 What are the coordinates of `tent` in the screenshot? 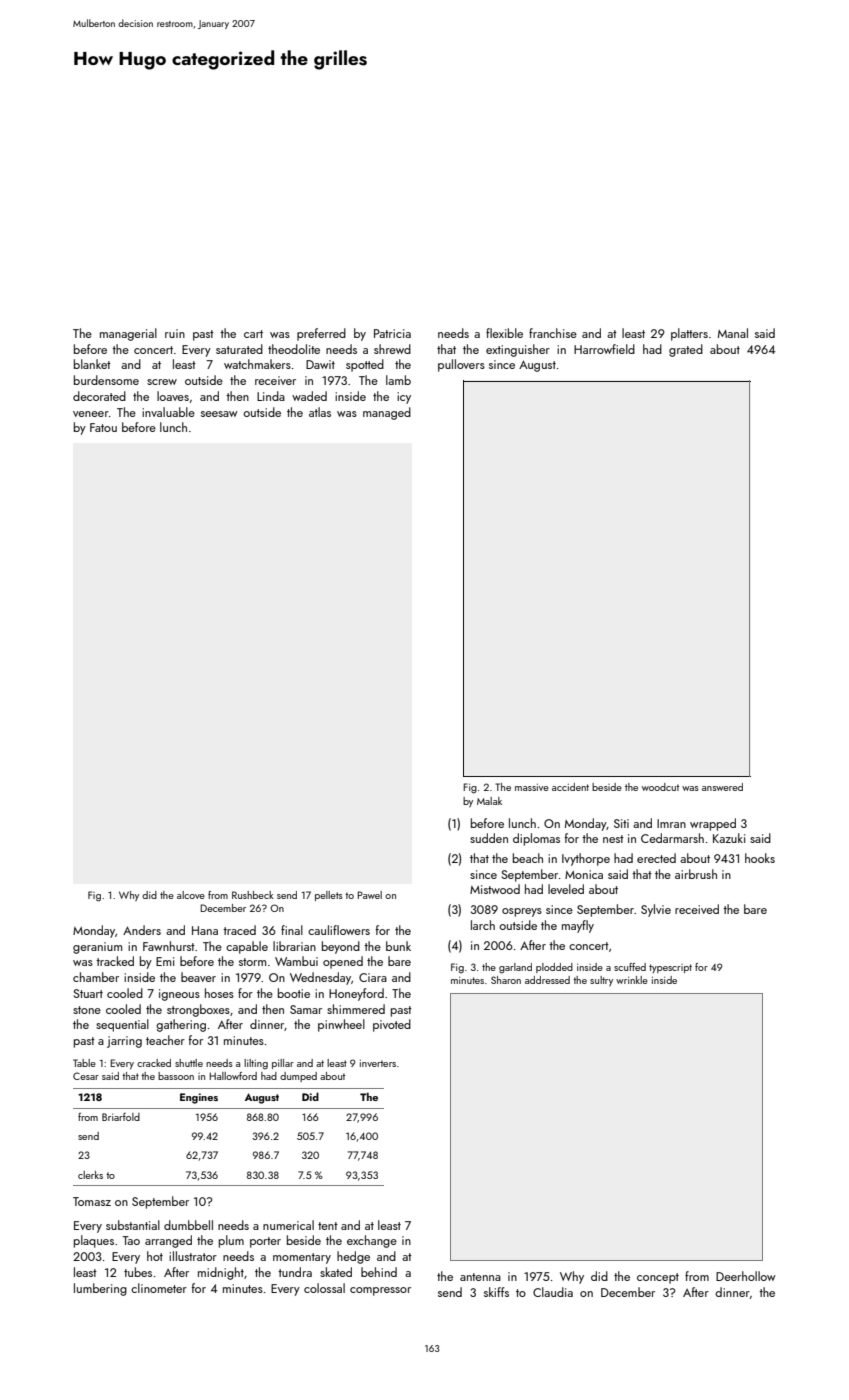 It's located at (328, 1226).
